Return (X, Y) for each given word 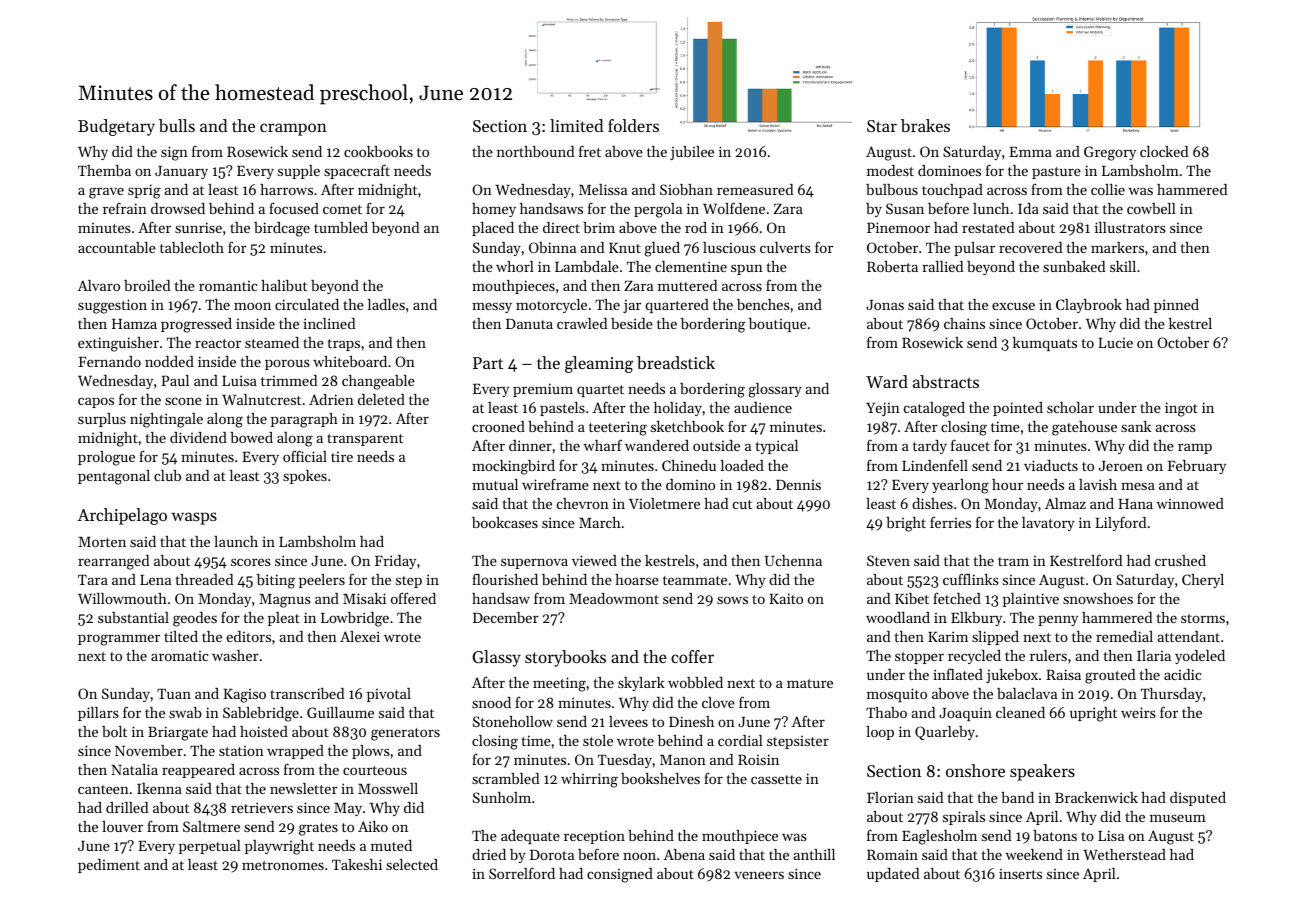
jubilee (692, 153)
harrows (286, 189)
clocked (1164, 151)
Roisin (758, 759)
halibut (284, 285)
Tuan (174, 694)
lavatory (1048, 524)
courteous (375, 770)
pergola (658, 210)
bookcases (505, 522)
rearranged (113, 562)
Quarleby (945, 733)
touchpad (952, 191)
